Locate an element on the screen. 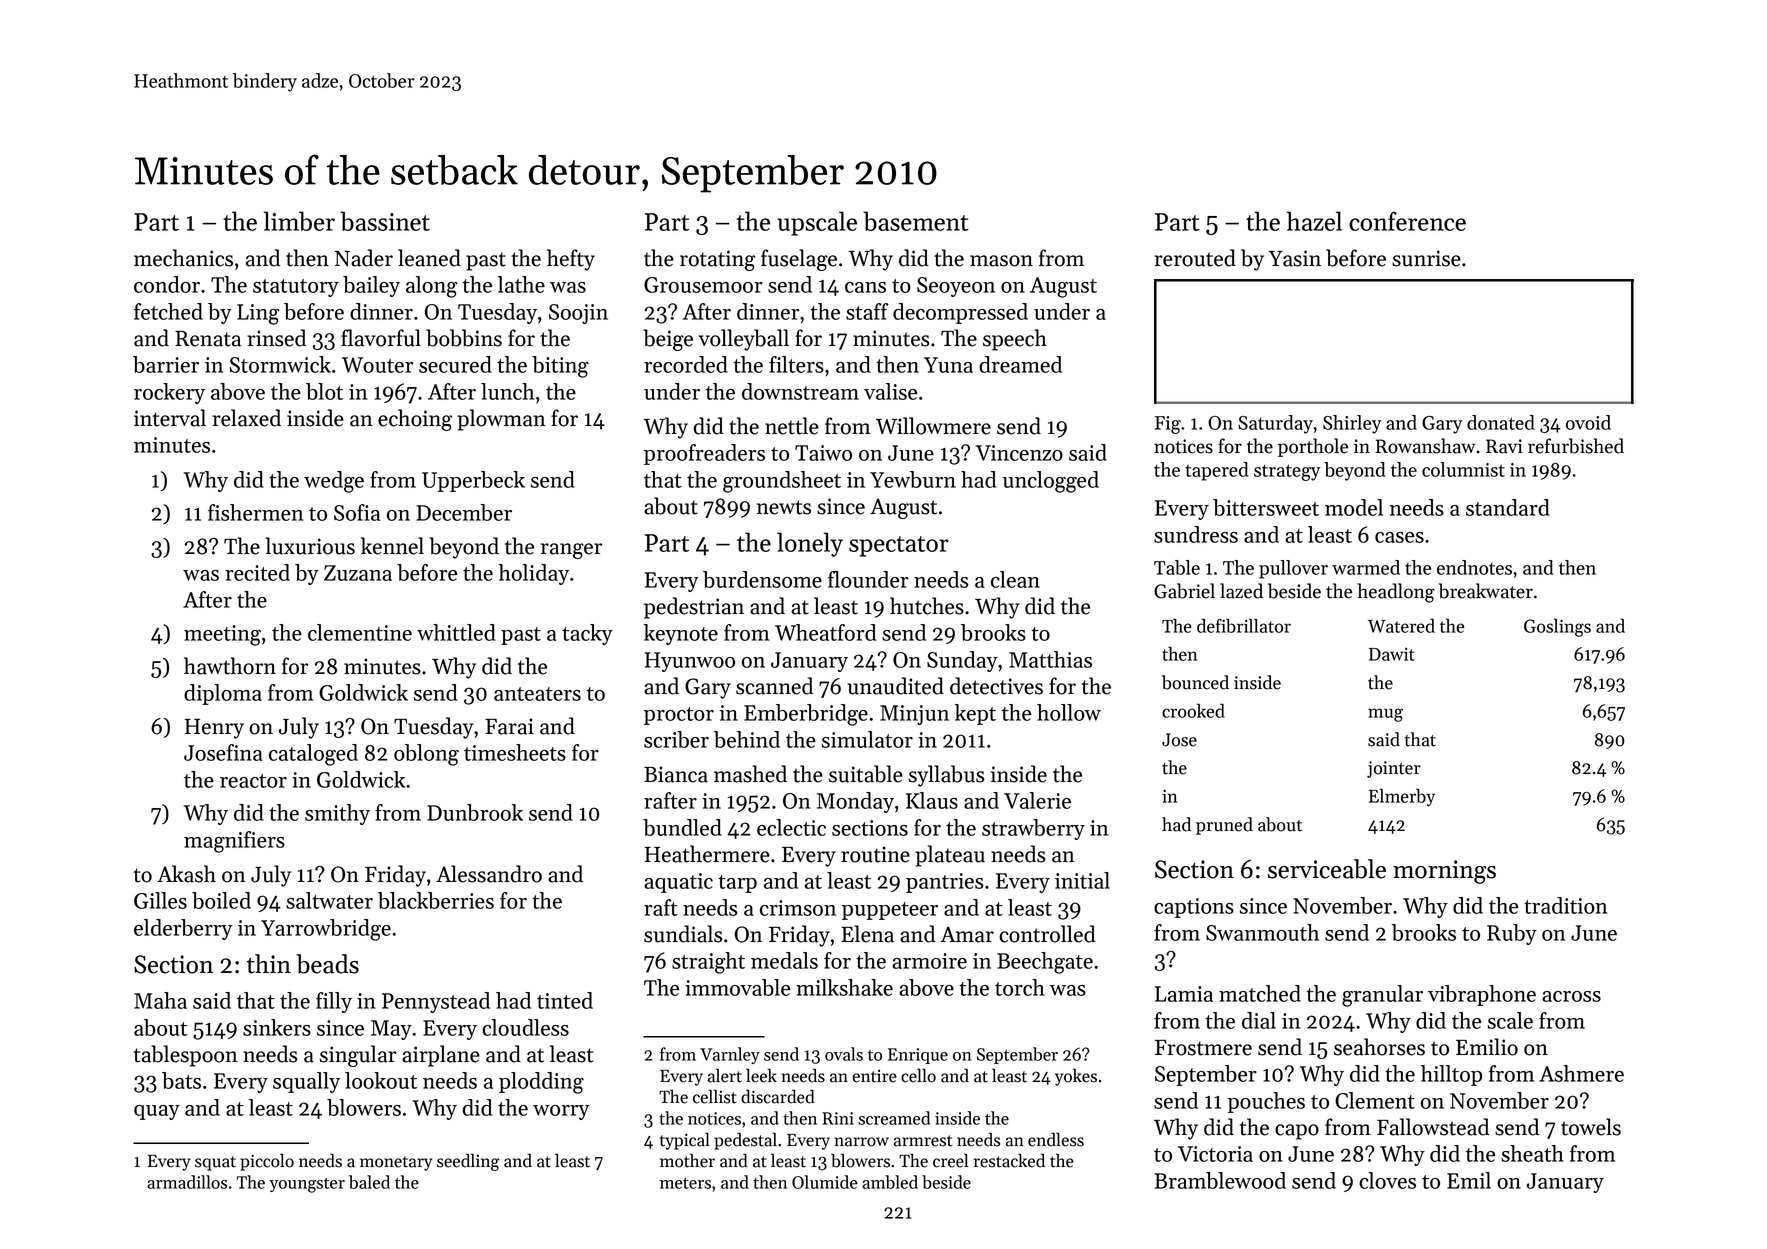  Renata is located at coordinates (208, 339).
